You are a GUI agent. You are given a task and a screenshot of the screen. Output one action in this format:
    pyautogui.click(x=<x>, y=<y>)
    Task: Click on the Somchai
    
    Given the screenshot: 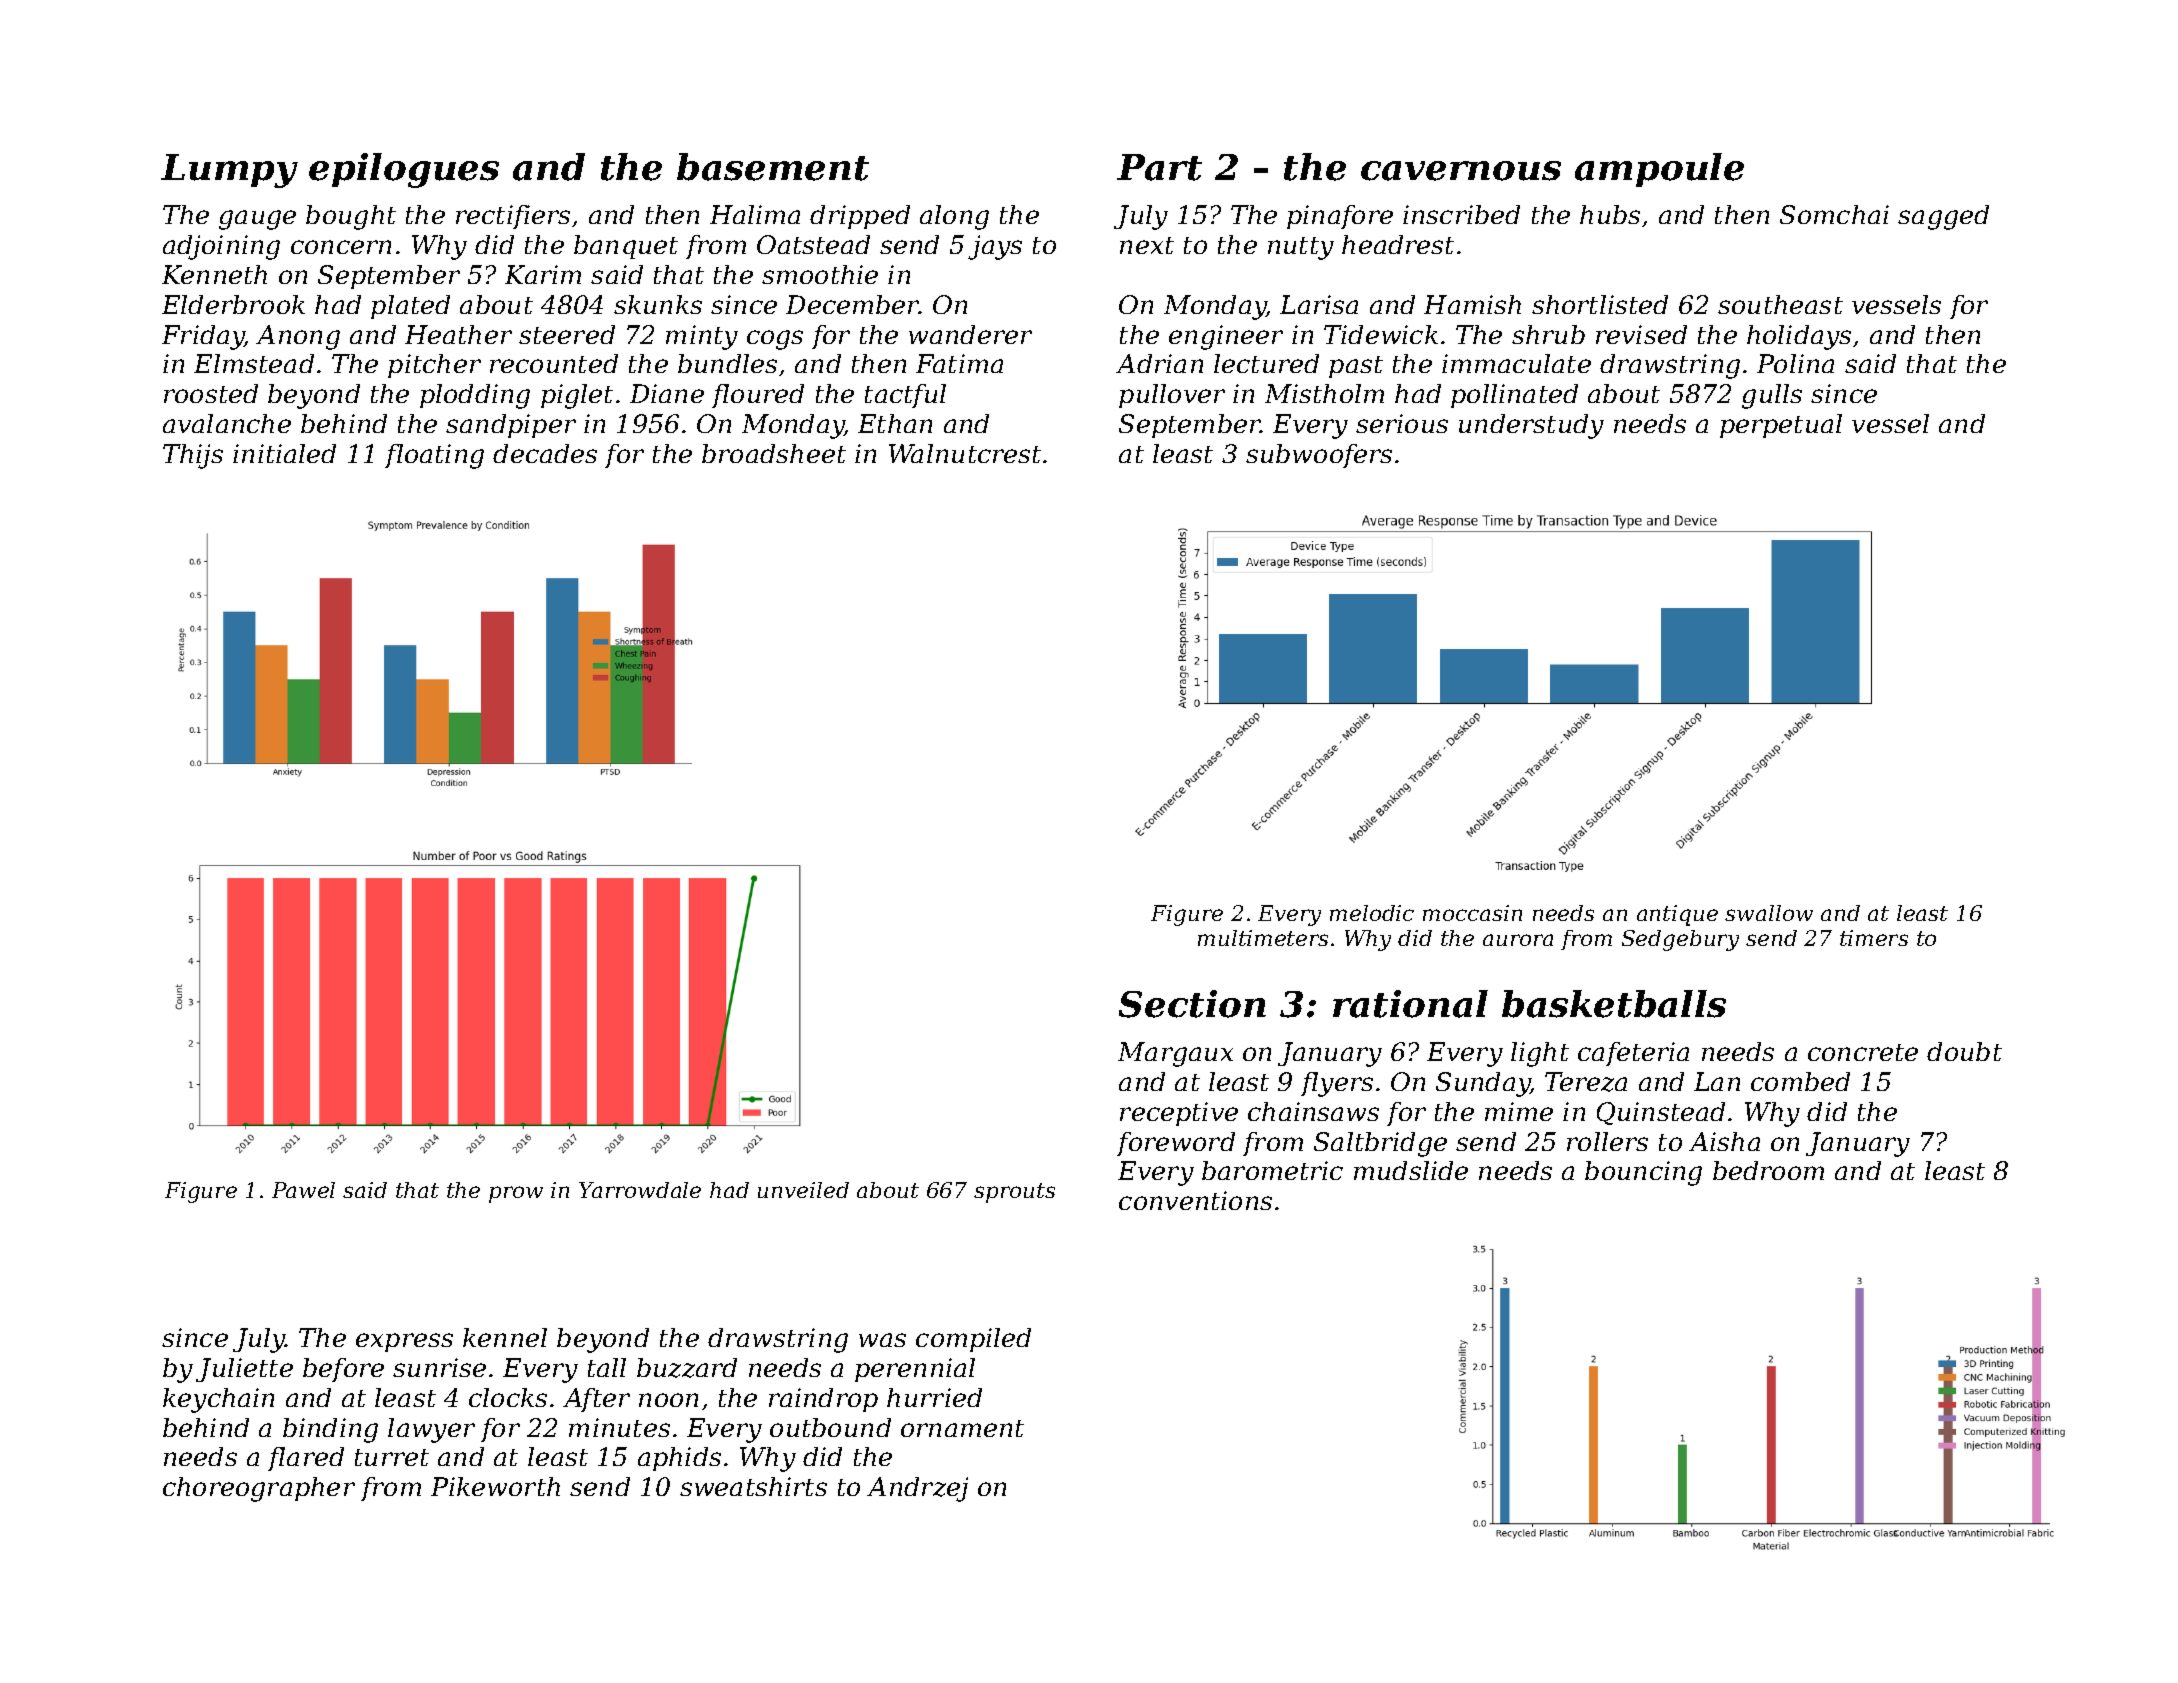 What is the action you would take?
    pyautogui.click(x=1834, y=214)
